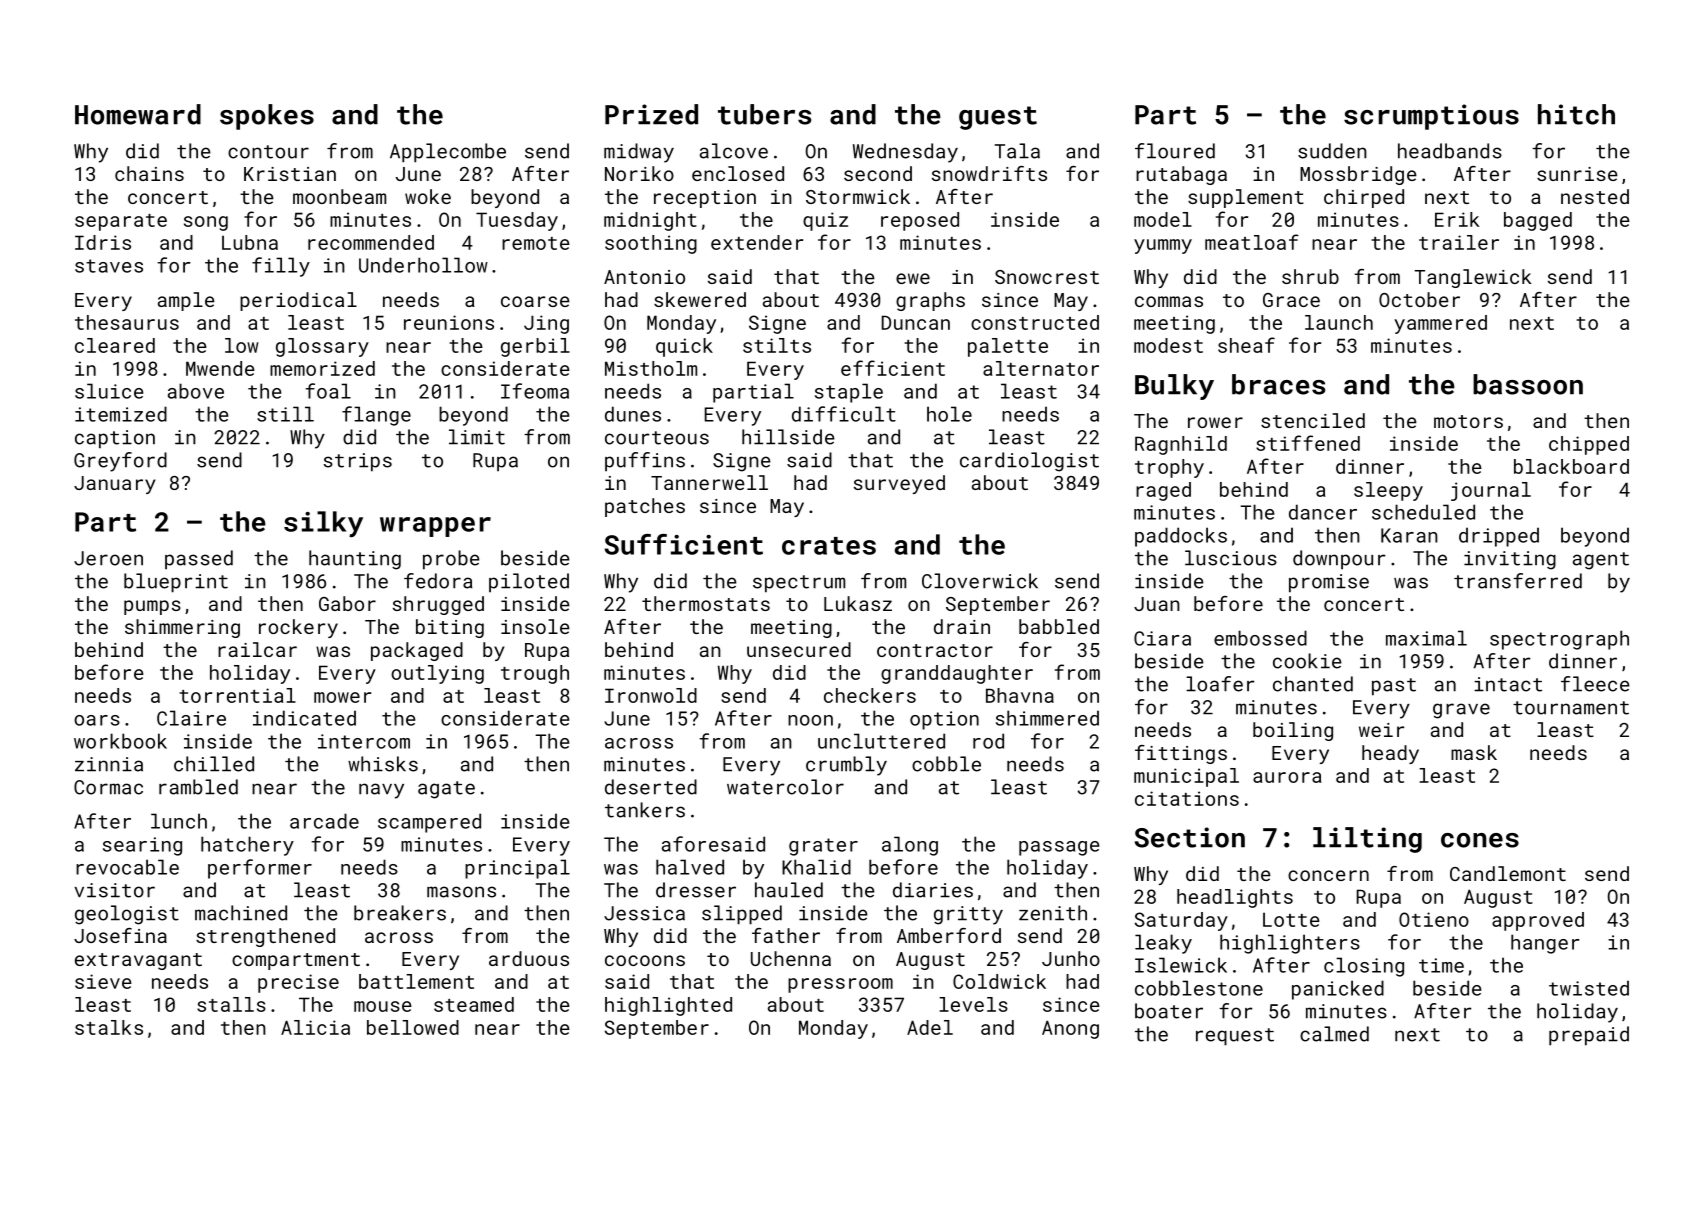 Image resolution: width=1704 pixels, height=1205 pixels. I want to click on rod, so click(988, 741).
